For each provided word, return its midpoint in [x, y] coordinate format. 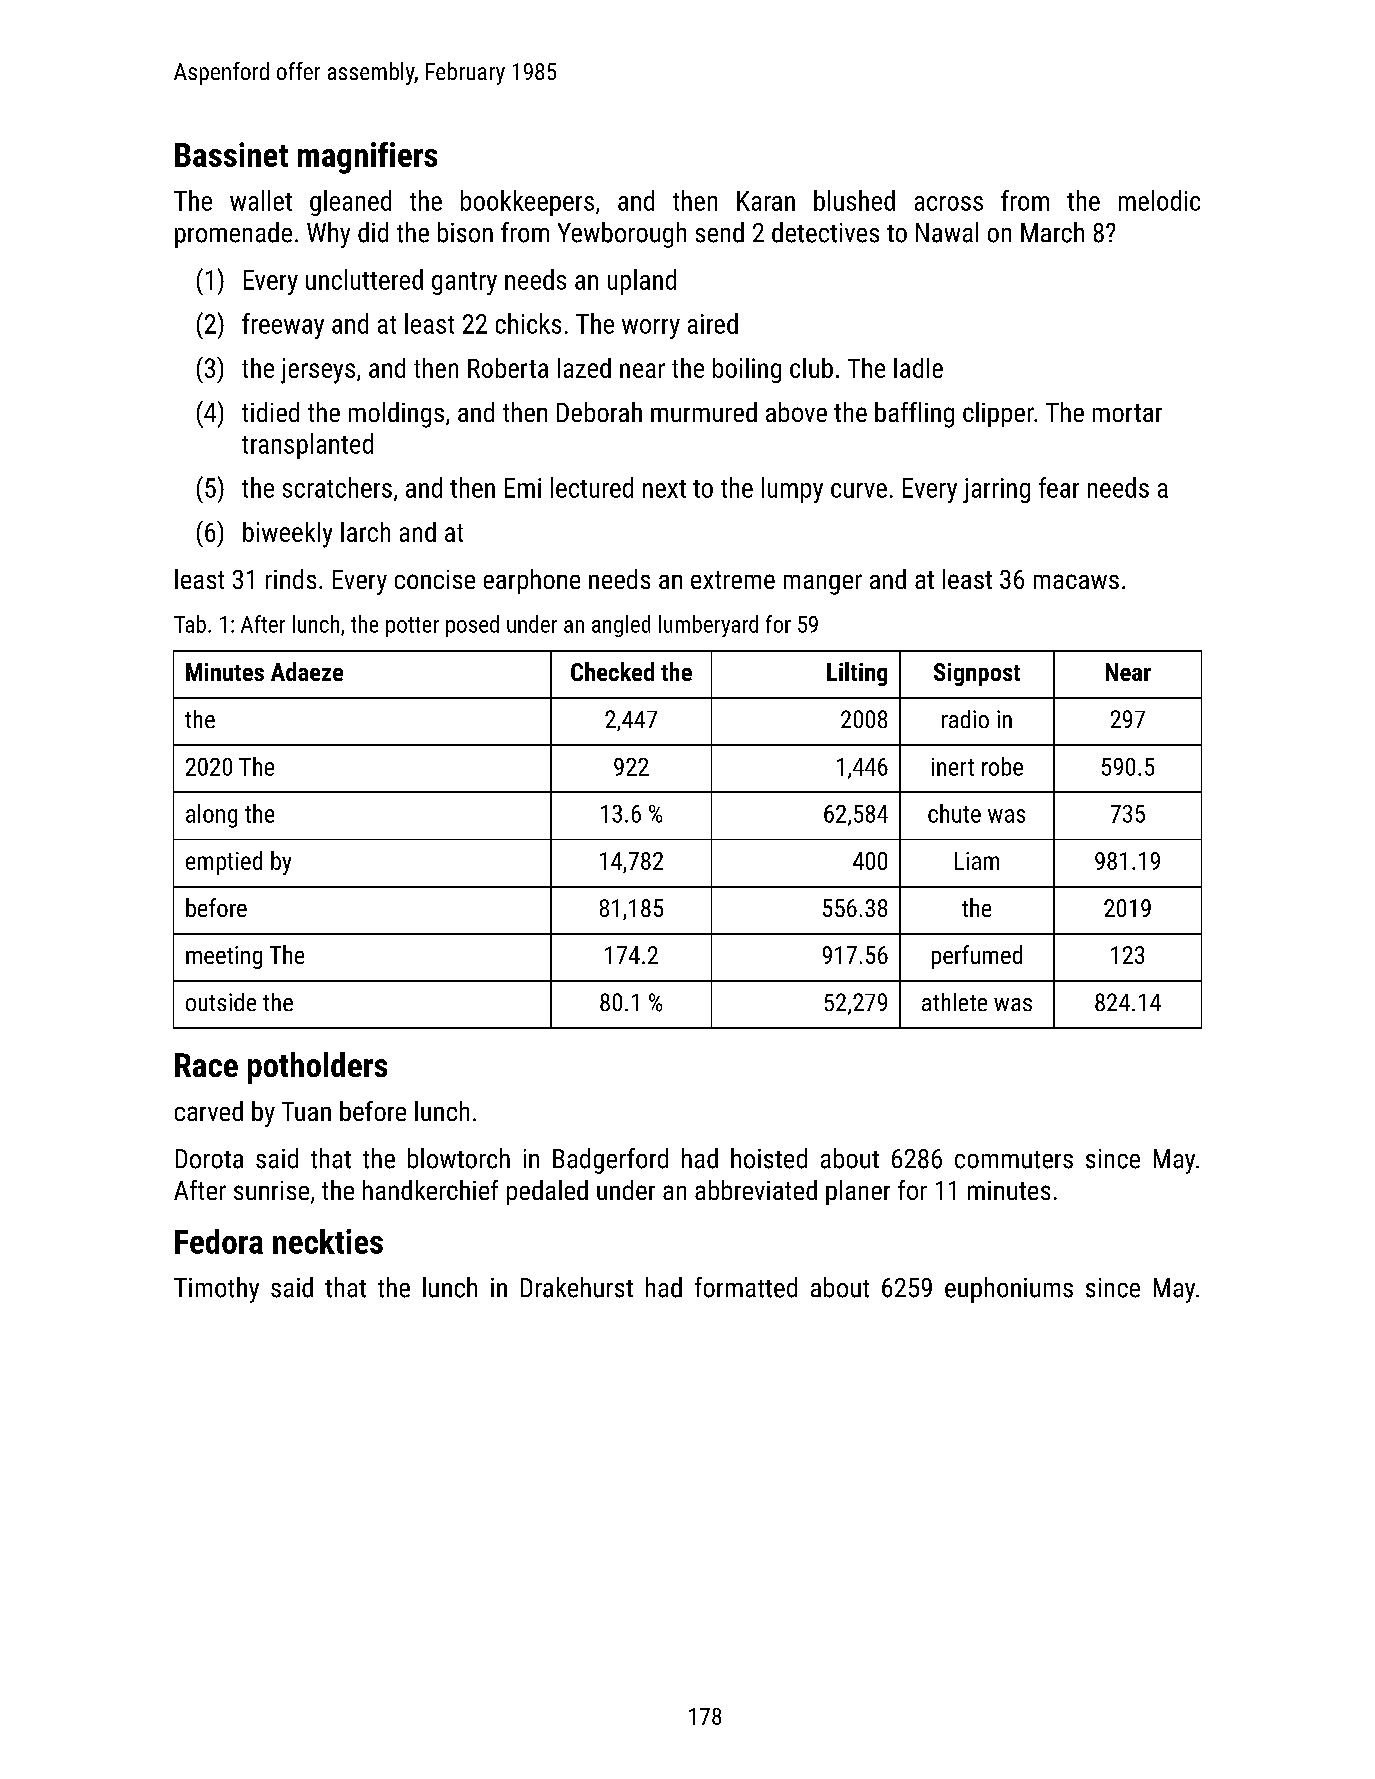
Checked [612, 671]
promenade [233, 235]
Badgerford [610, 1161]
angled [621, 626]
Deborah [599, 412]
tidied [270, 412]
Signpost [977, 674]
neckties [328, 1241]
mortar [1127, 413]
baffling [914, 415]
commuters [1014, 1160]
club [811, 368]
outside [221, 1002]
